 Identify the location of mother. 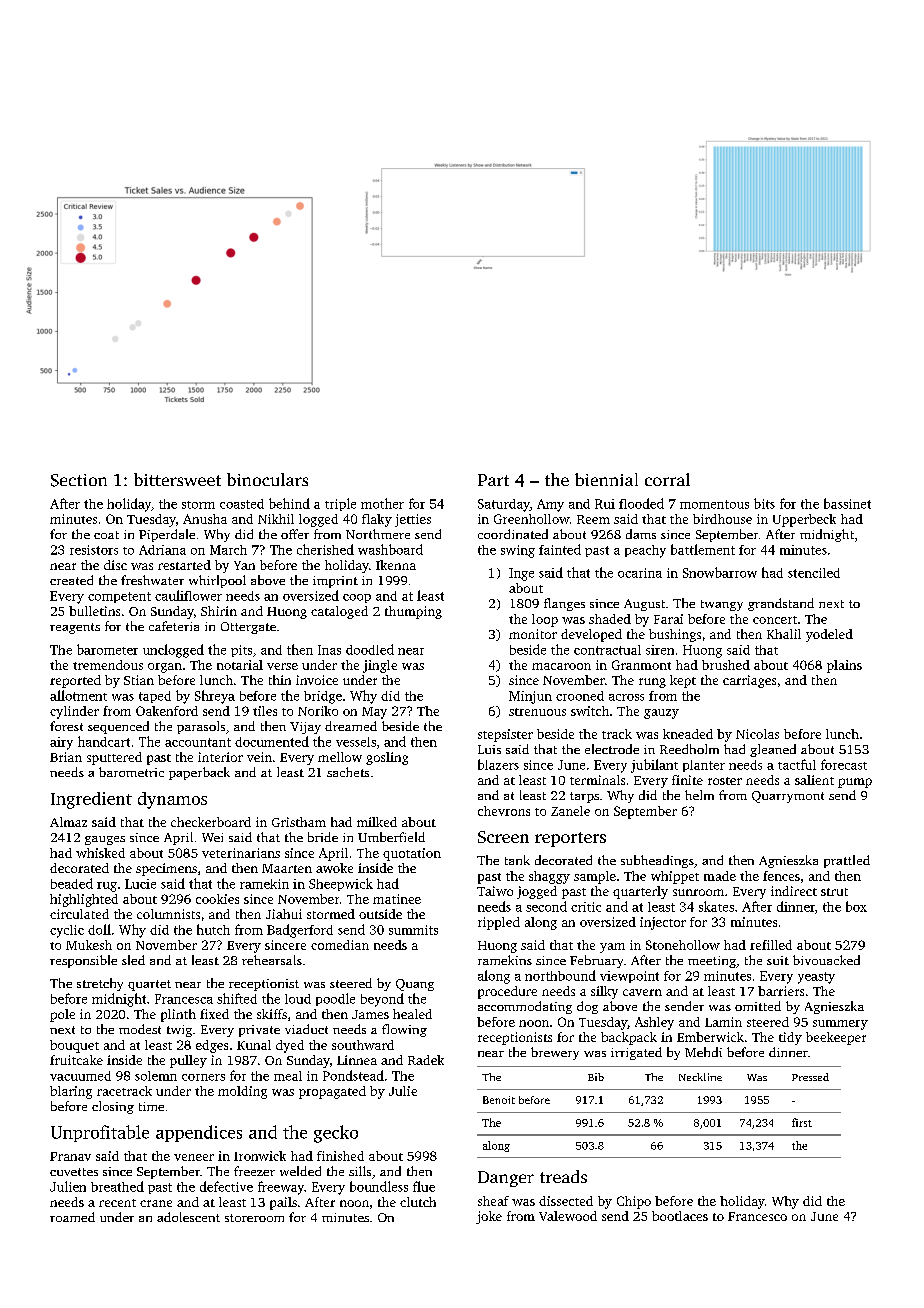
(382, 503).
